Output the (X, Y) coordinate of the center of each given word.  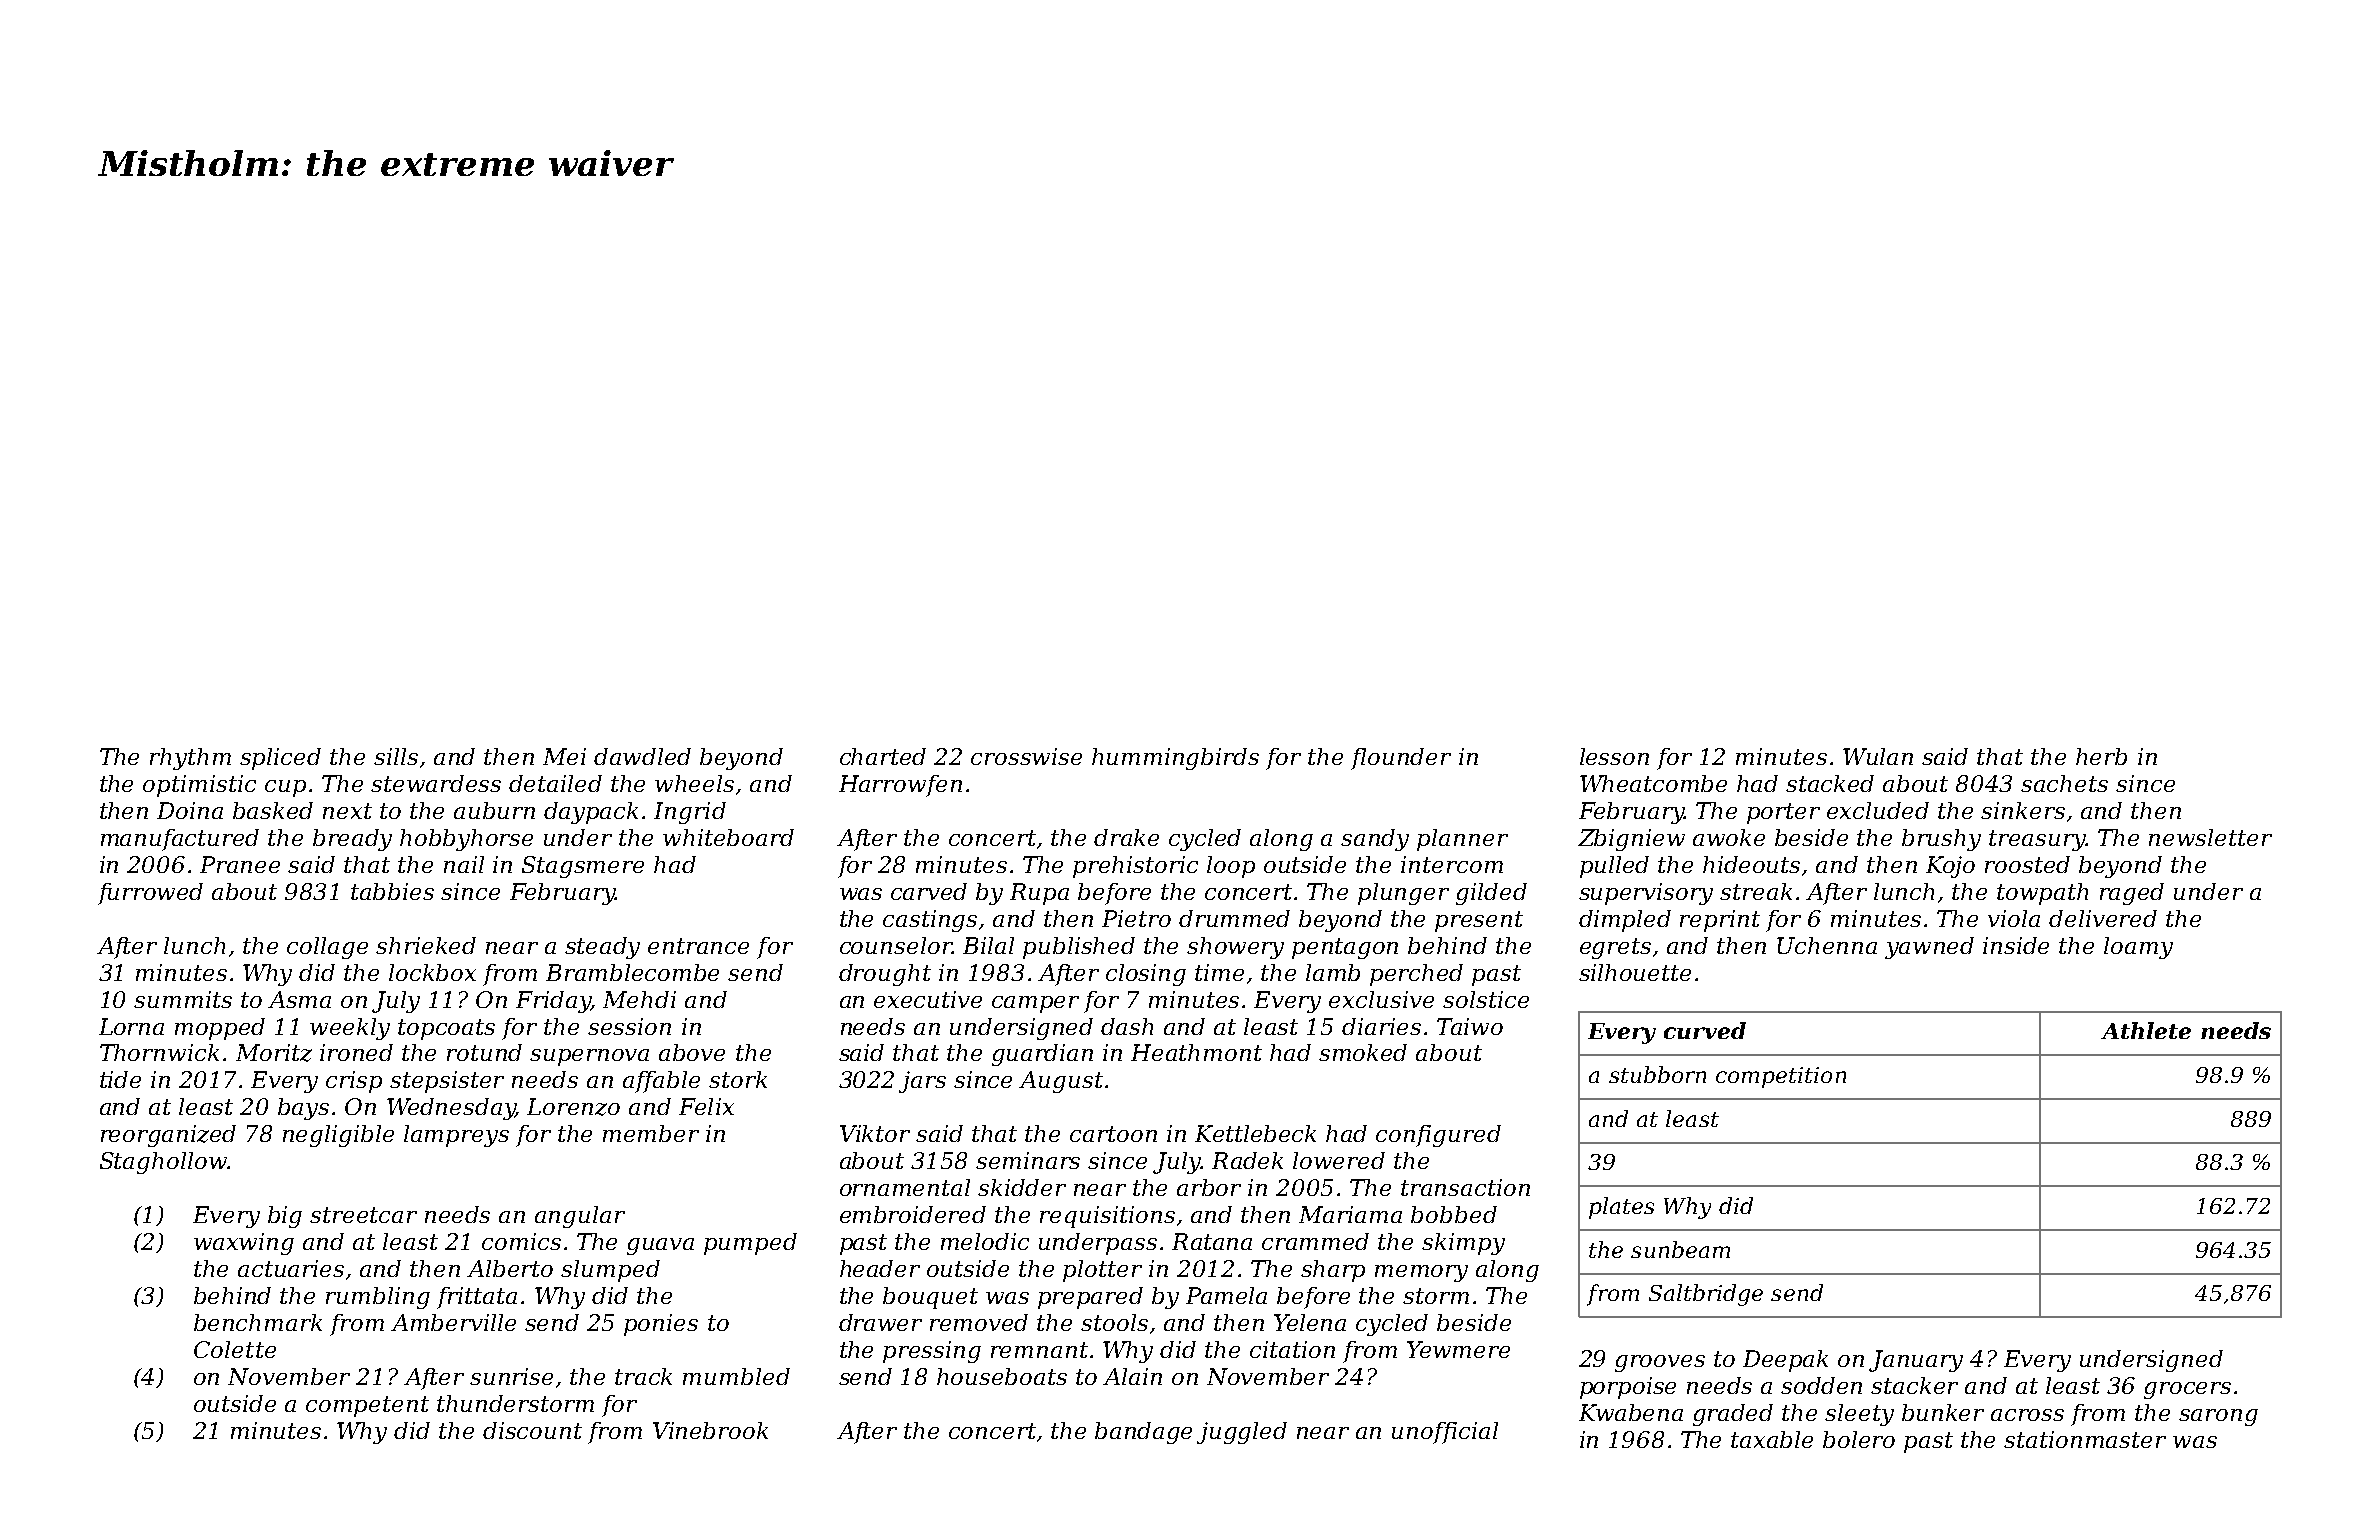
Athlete (2146, 1030)
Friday (553, 1002)
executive (928, 999)
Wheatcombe (1653, 783)
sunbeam (1680, 1249)
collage (327, 948)
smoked (1363, 1052)
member (651, 1133)
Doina (190, 810)
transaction (1465, 1187)
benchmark (258, 1322)
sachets (2064, 783)
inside (2016, 945)
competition (1781, 1077)
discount (532, 1430)
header (880, 1268)
